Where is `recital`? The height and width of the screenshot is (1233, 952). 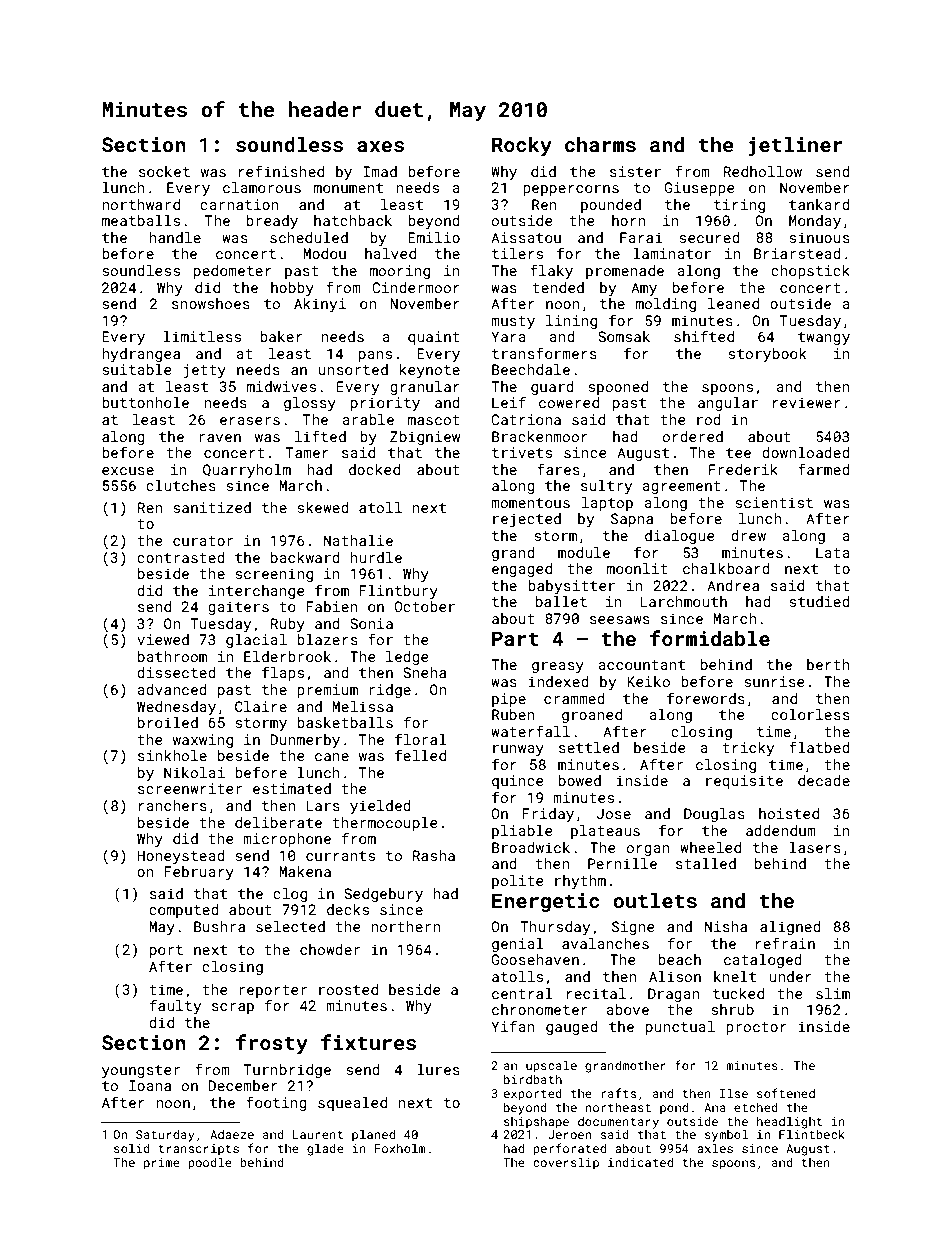 recital is located at coordinates (596, 993).
